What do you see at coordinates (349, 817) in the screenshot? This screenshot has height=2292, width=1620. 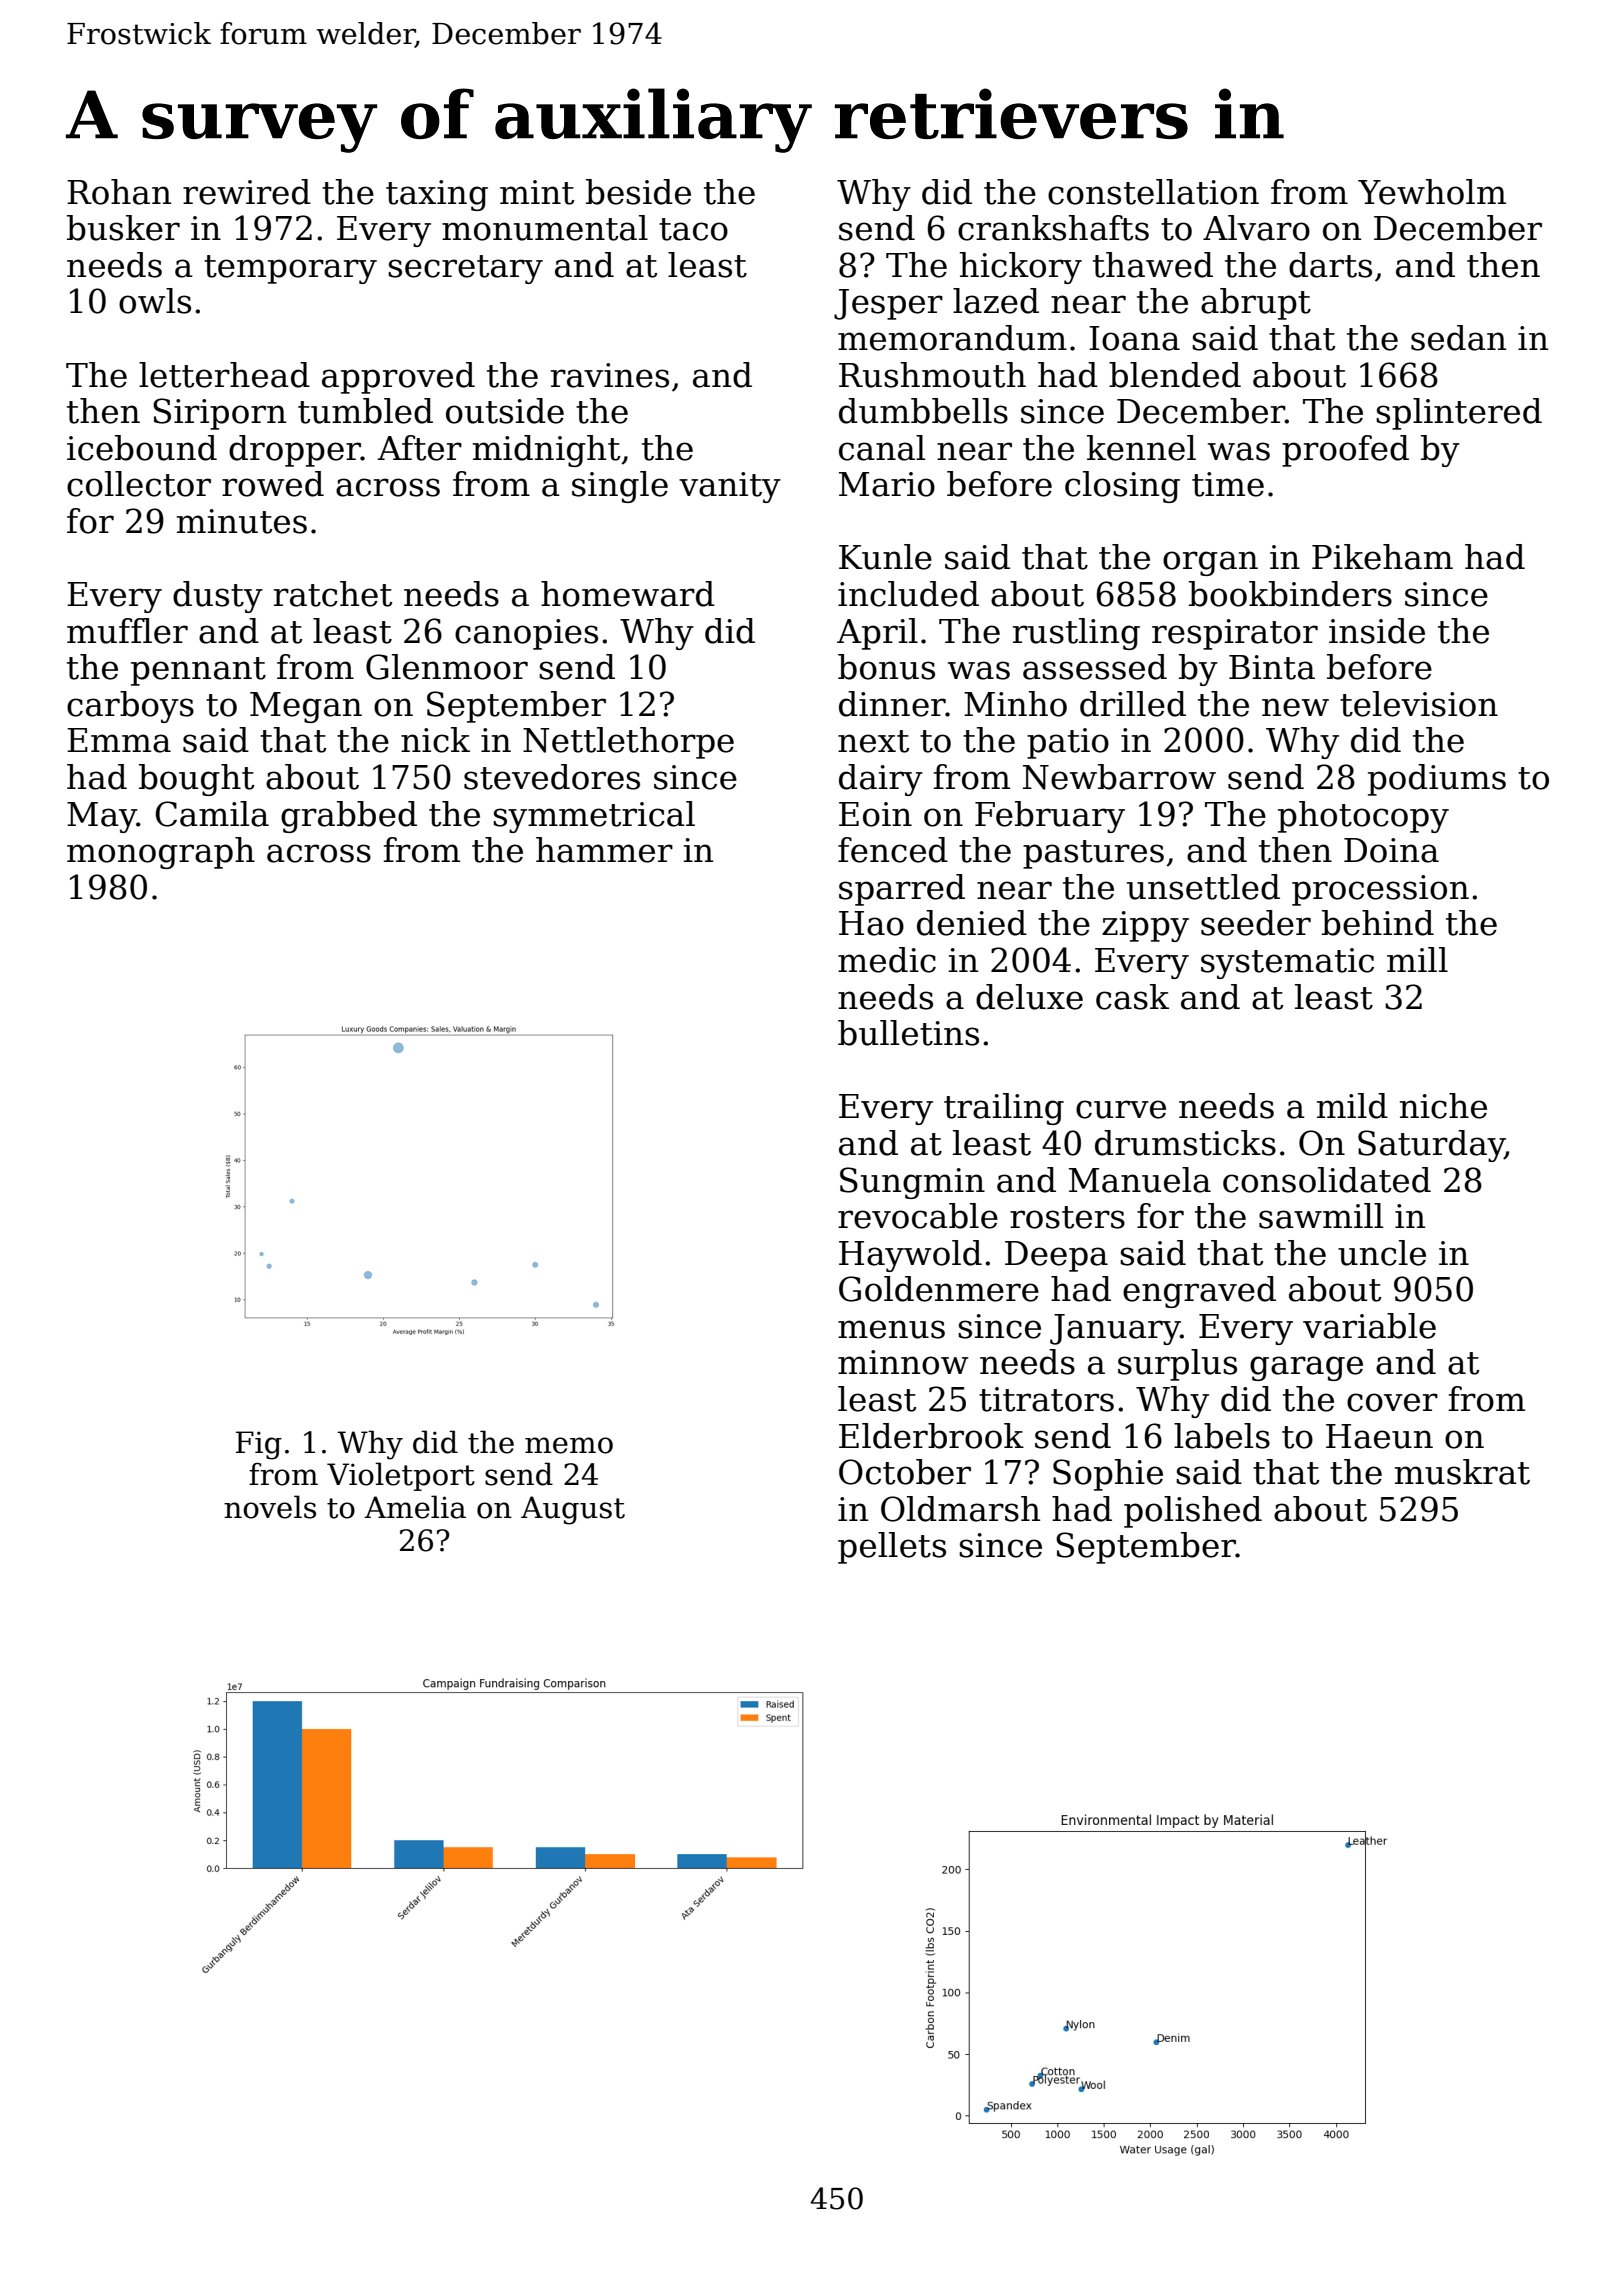 I see `grabbed` at bounding box center [349, 817].
